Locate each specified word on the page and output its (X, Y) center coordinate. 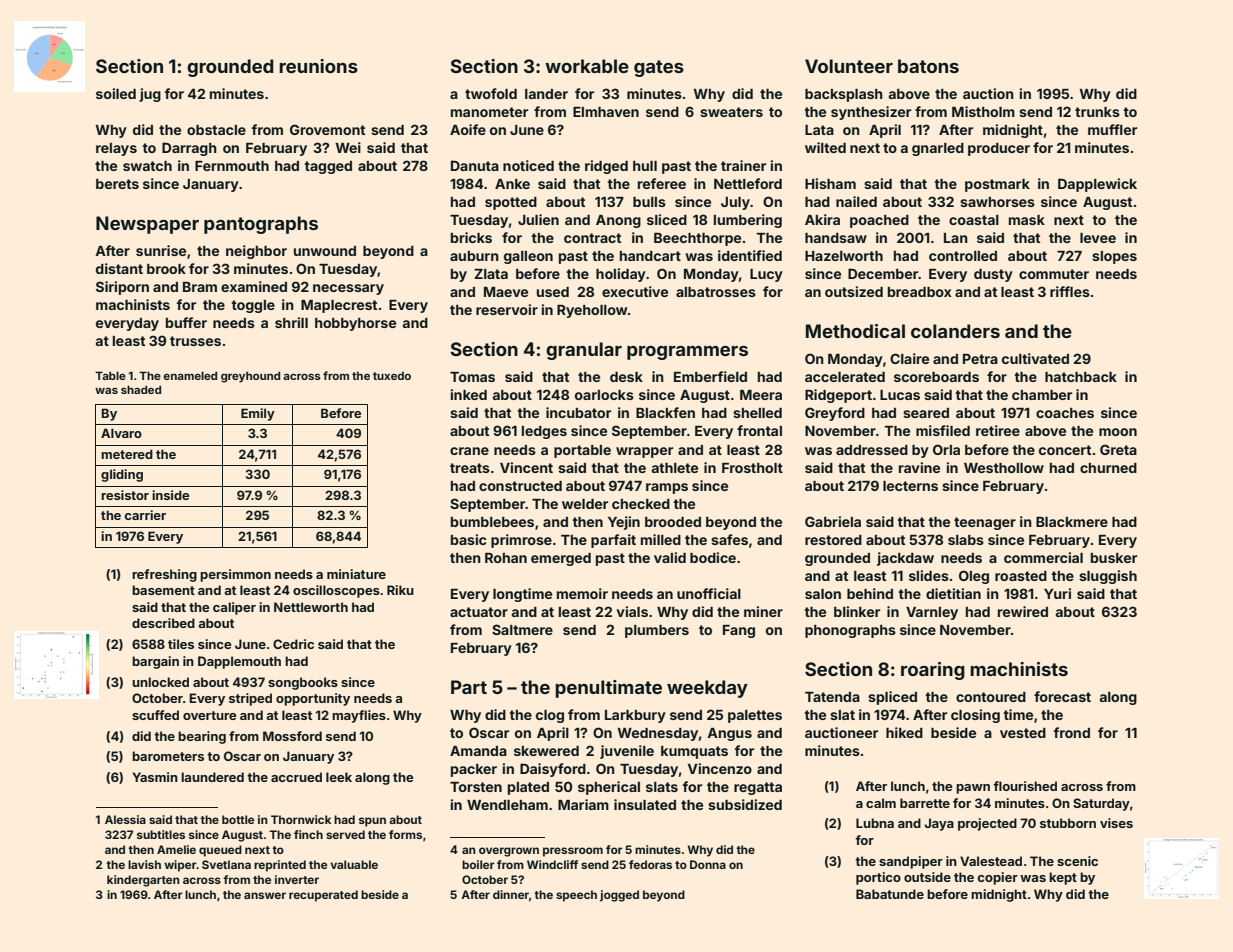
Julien (538, 219)
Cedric (293, 644)
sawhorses (997, 202)
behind (870, 593)
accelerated (845, 377)
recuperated (323, 896)
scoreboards (936, 377)
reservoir (507, 309)
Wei (348, 147)
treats (470, 468)
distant (119, 268)
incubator (578, 412)
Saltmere (522, 629)
